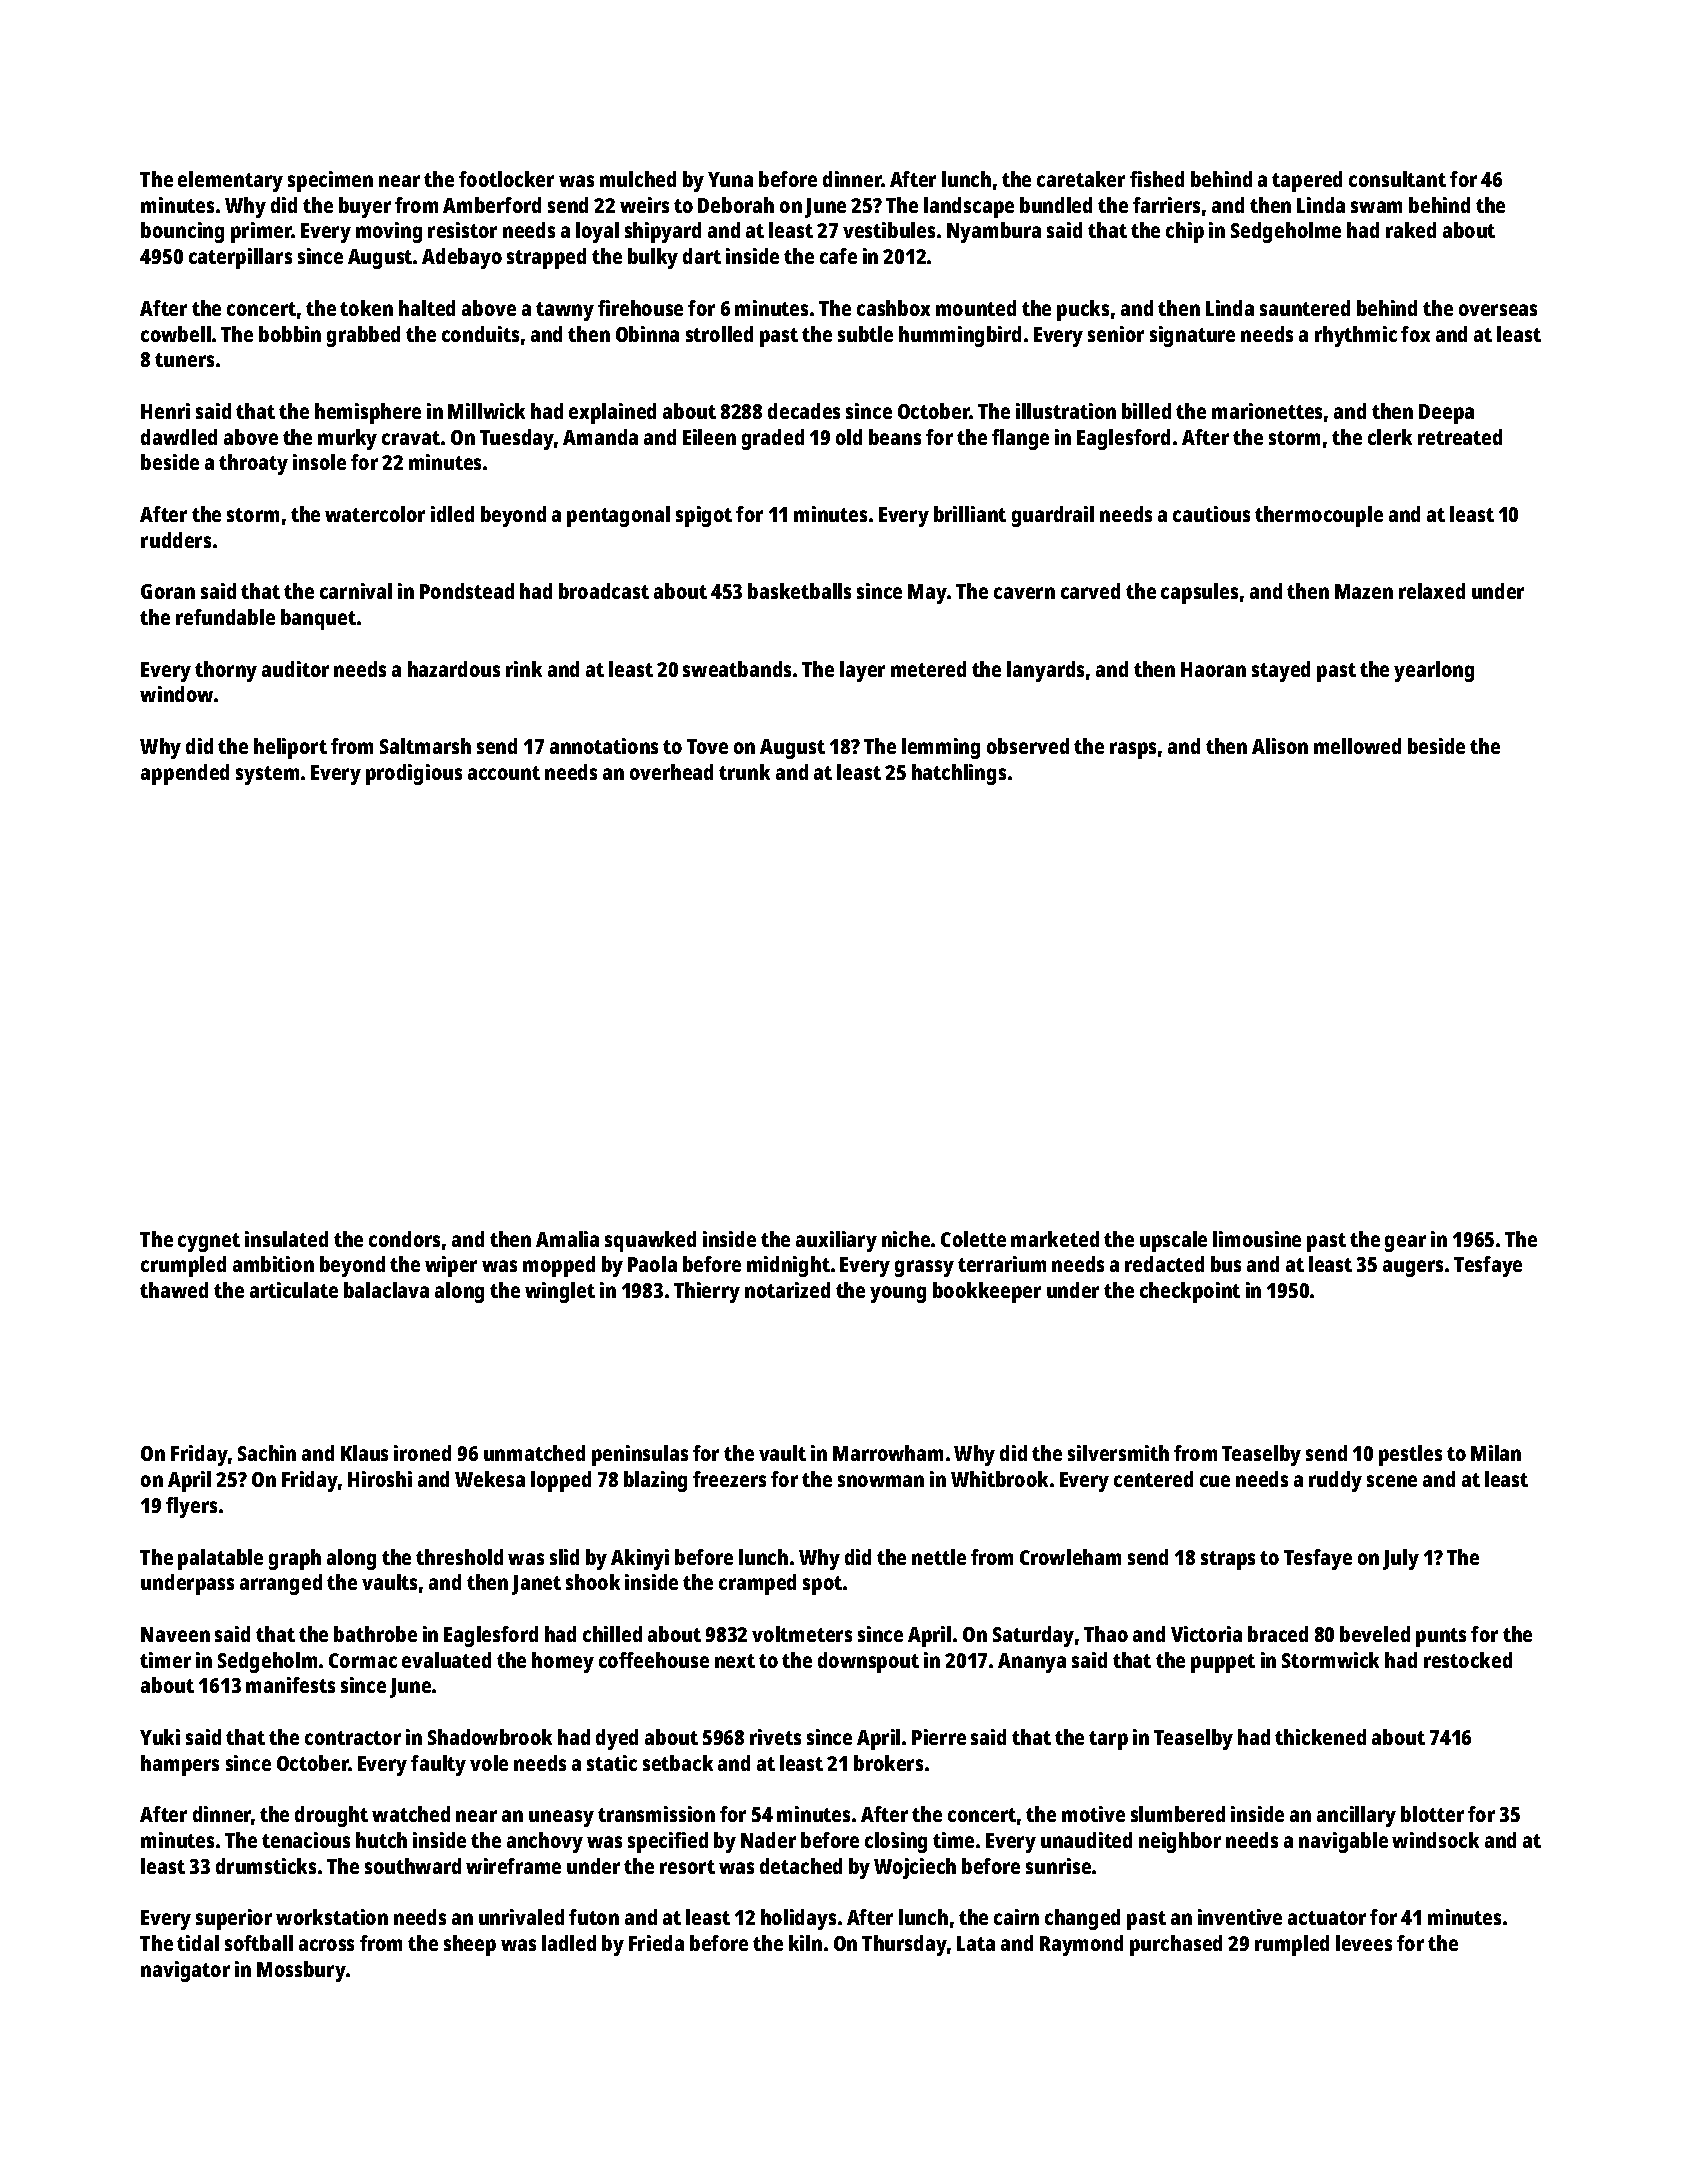 This page has width=1683, height=2178. What do you see at coordinates (185, 1971) in the page?
I see `navigator` at bounding box center [185, 1971].
